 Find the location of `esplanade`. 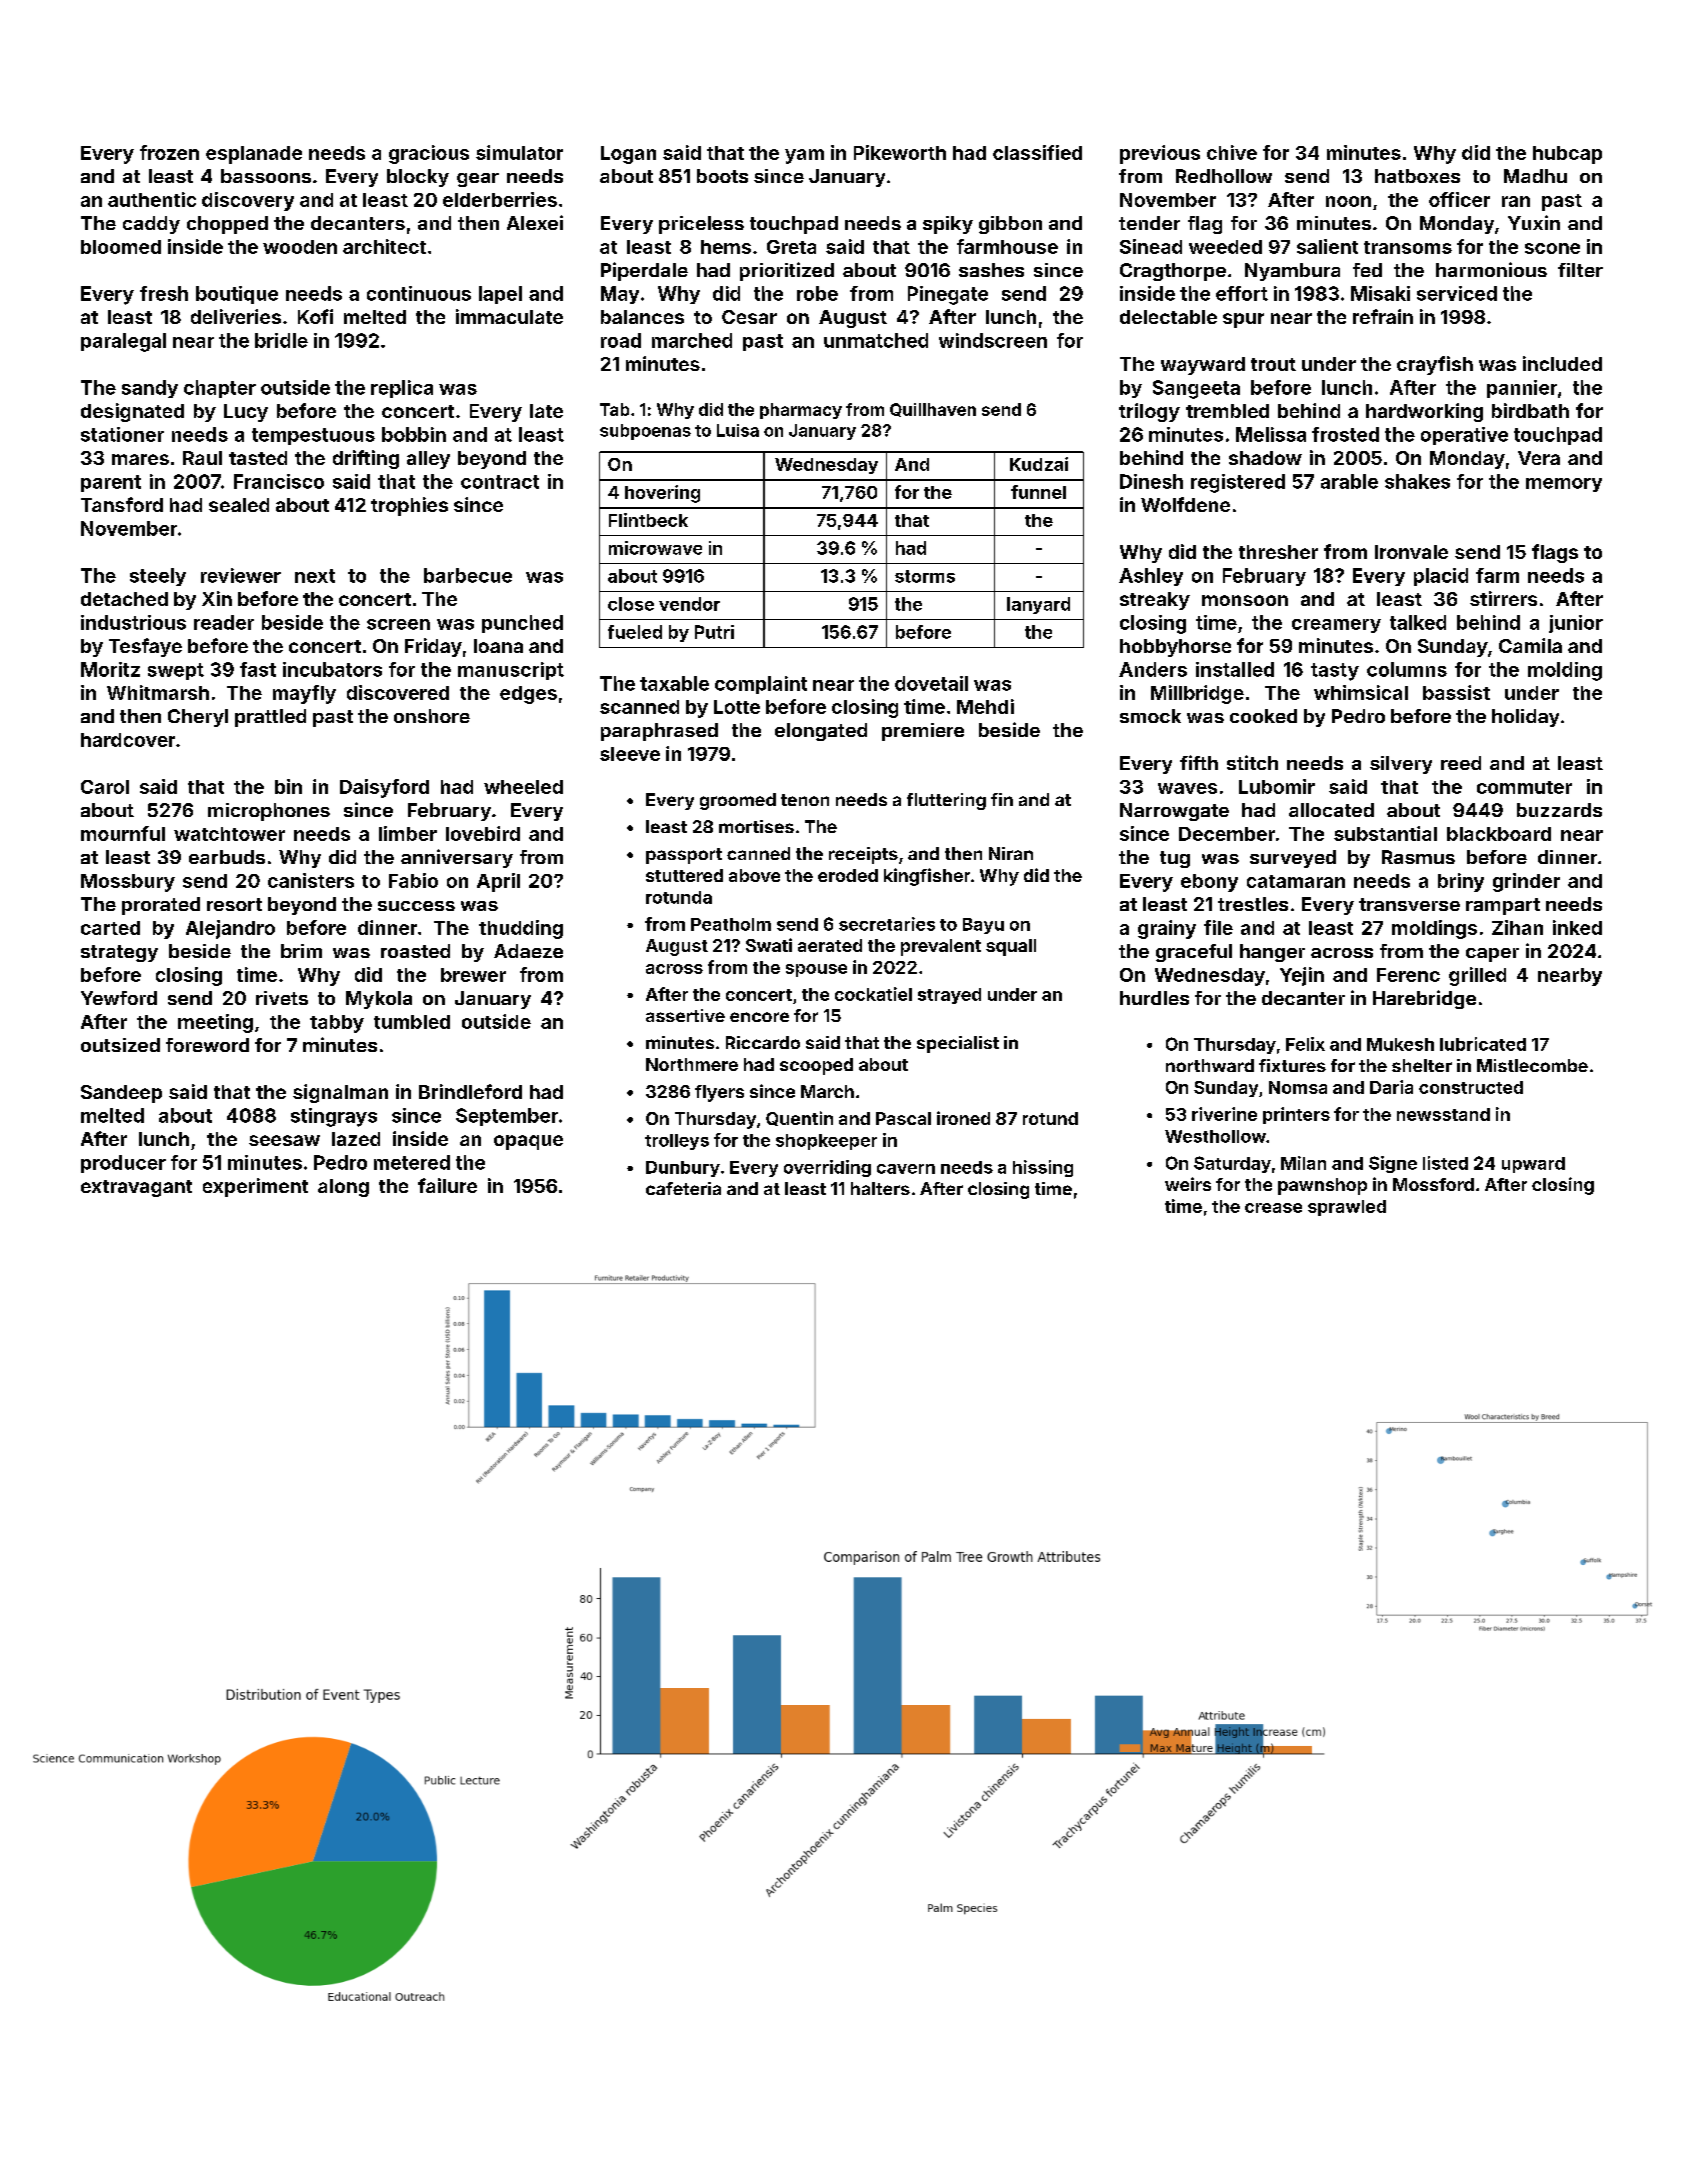

esplanade is located at coordinates (254, 155).
